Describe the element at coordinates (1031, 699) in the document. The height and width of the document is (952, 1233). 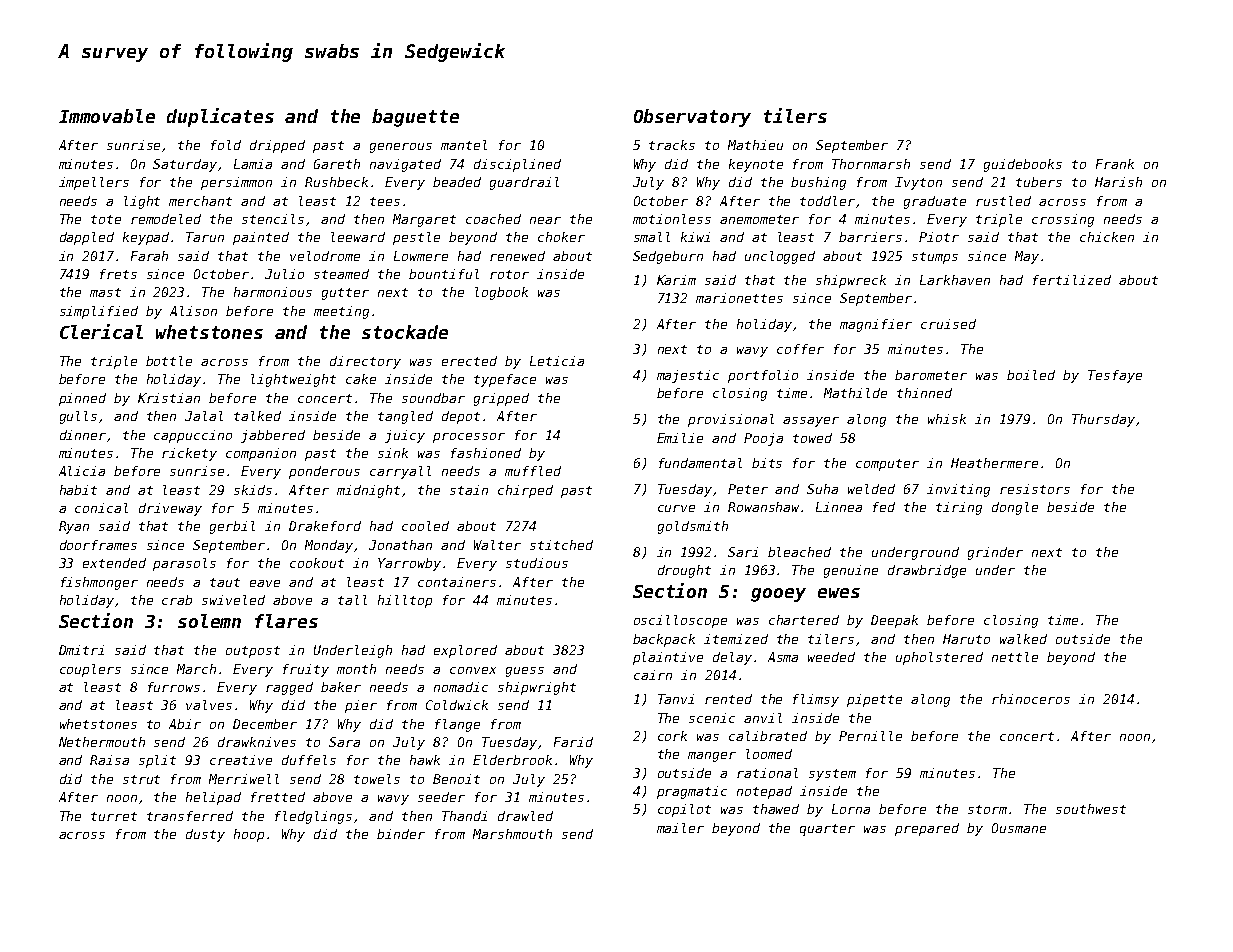
I see `rhinoceros` at that location.
